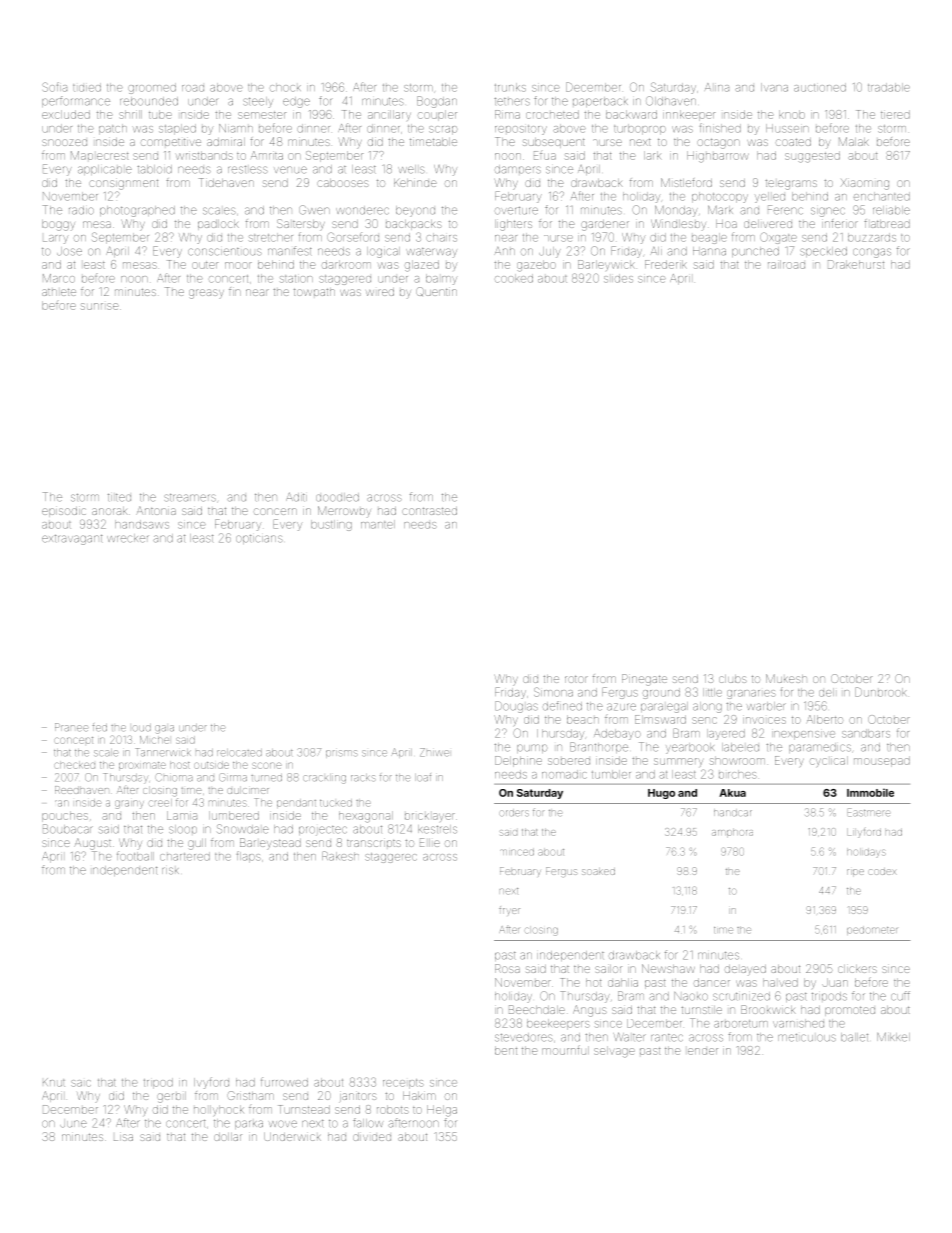 The image size is (952, 1233). I want to click on Marco, so click(59, 278).
